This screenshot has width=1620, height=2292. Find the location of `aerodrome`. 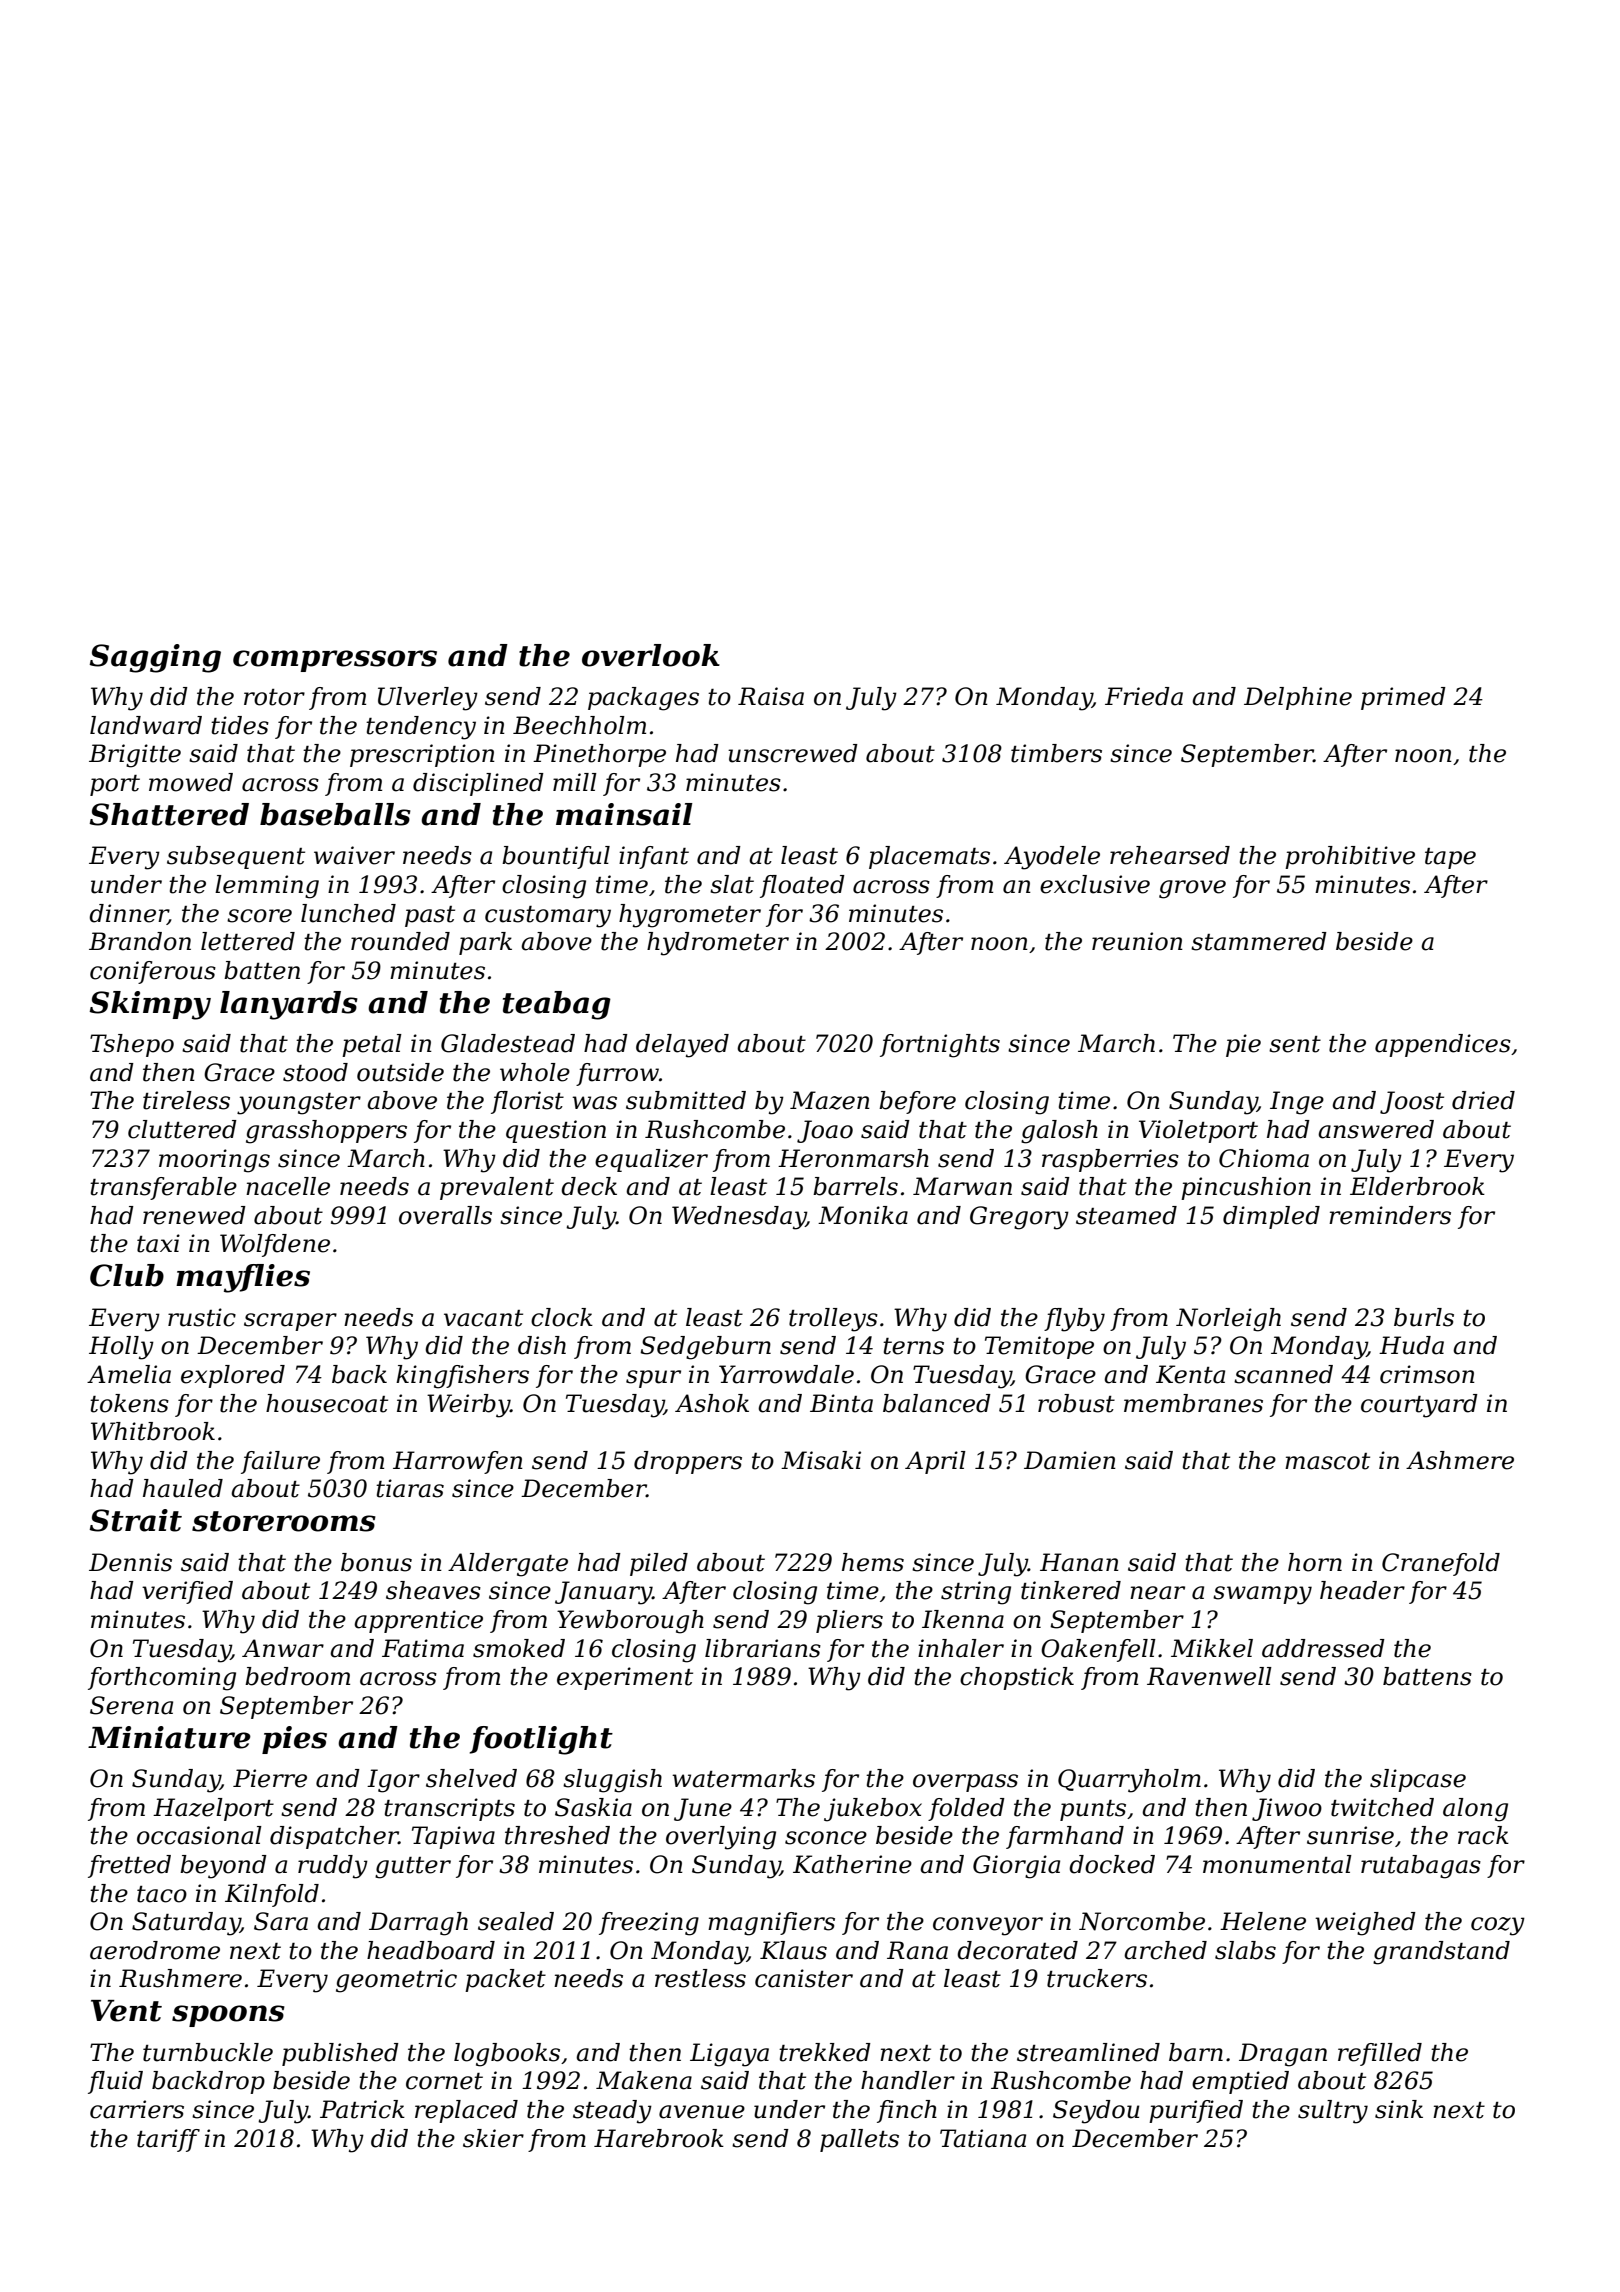

aerodrome is located at coordinates (155, 1950).
